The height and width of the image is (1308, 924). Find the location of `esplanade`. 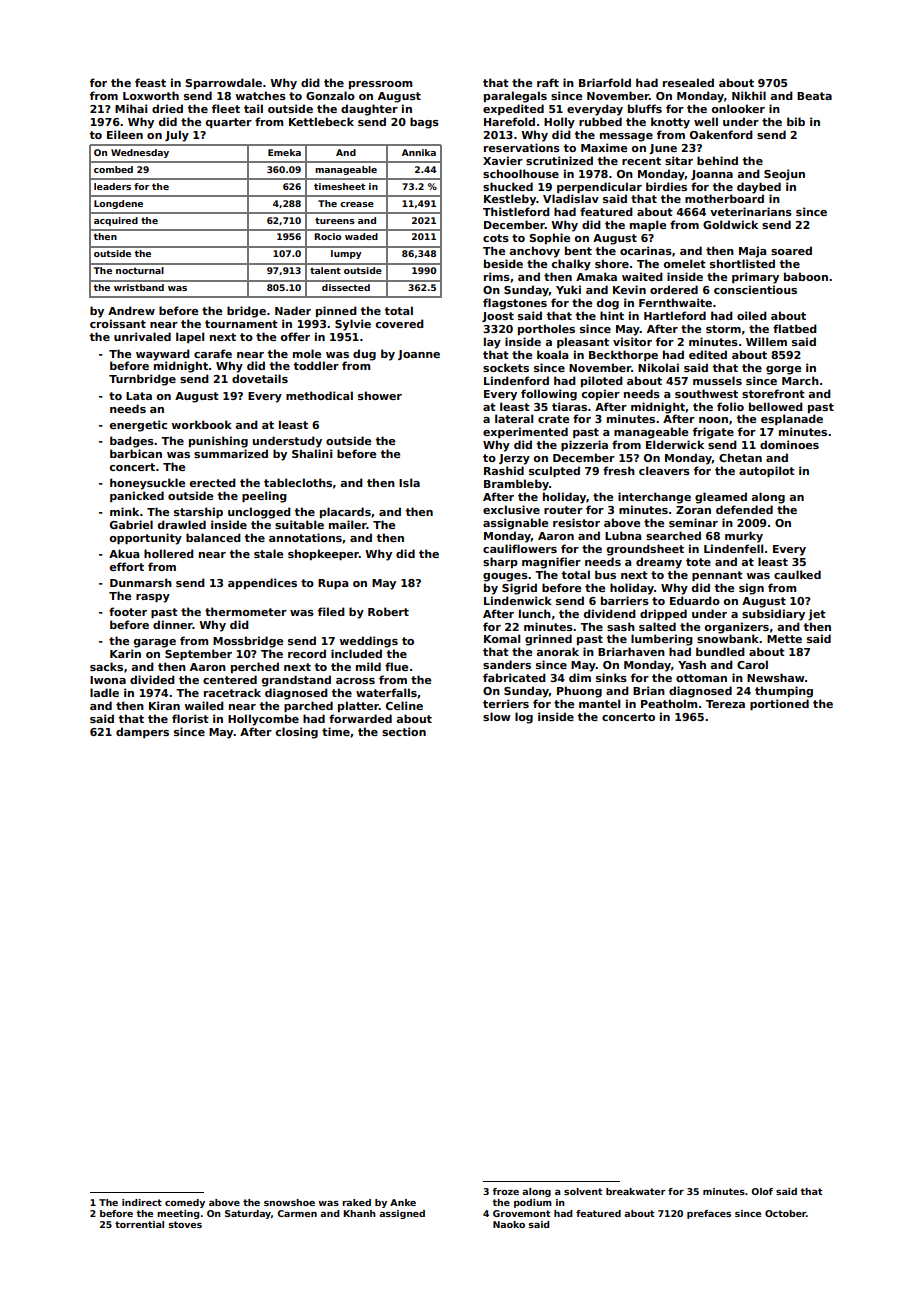

esplanade is located at coordinates (792, 419).
